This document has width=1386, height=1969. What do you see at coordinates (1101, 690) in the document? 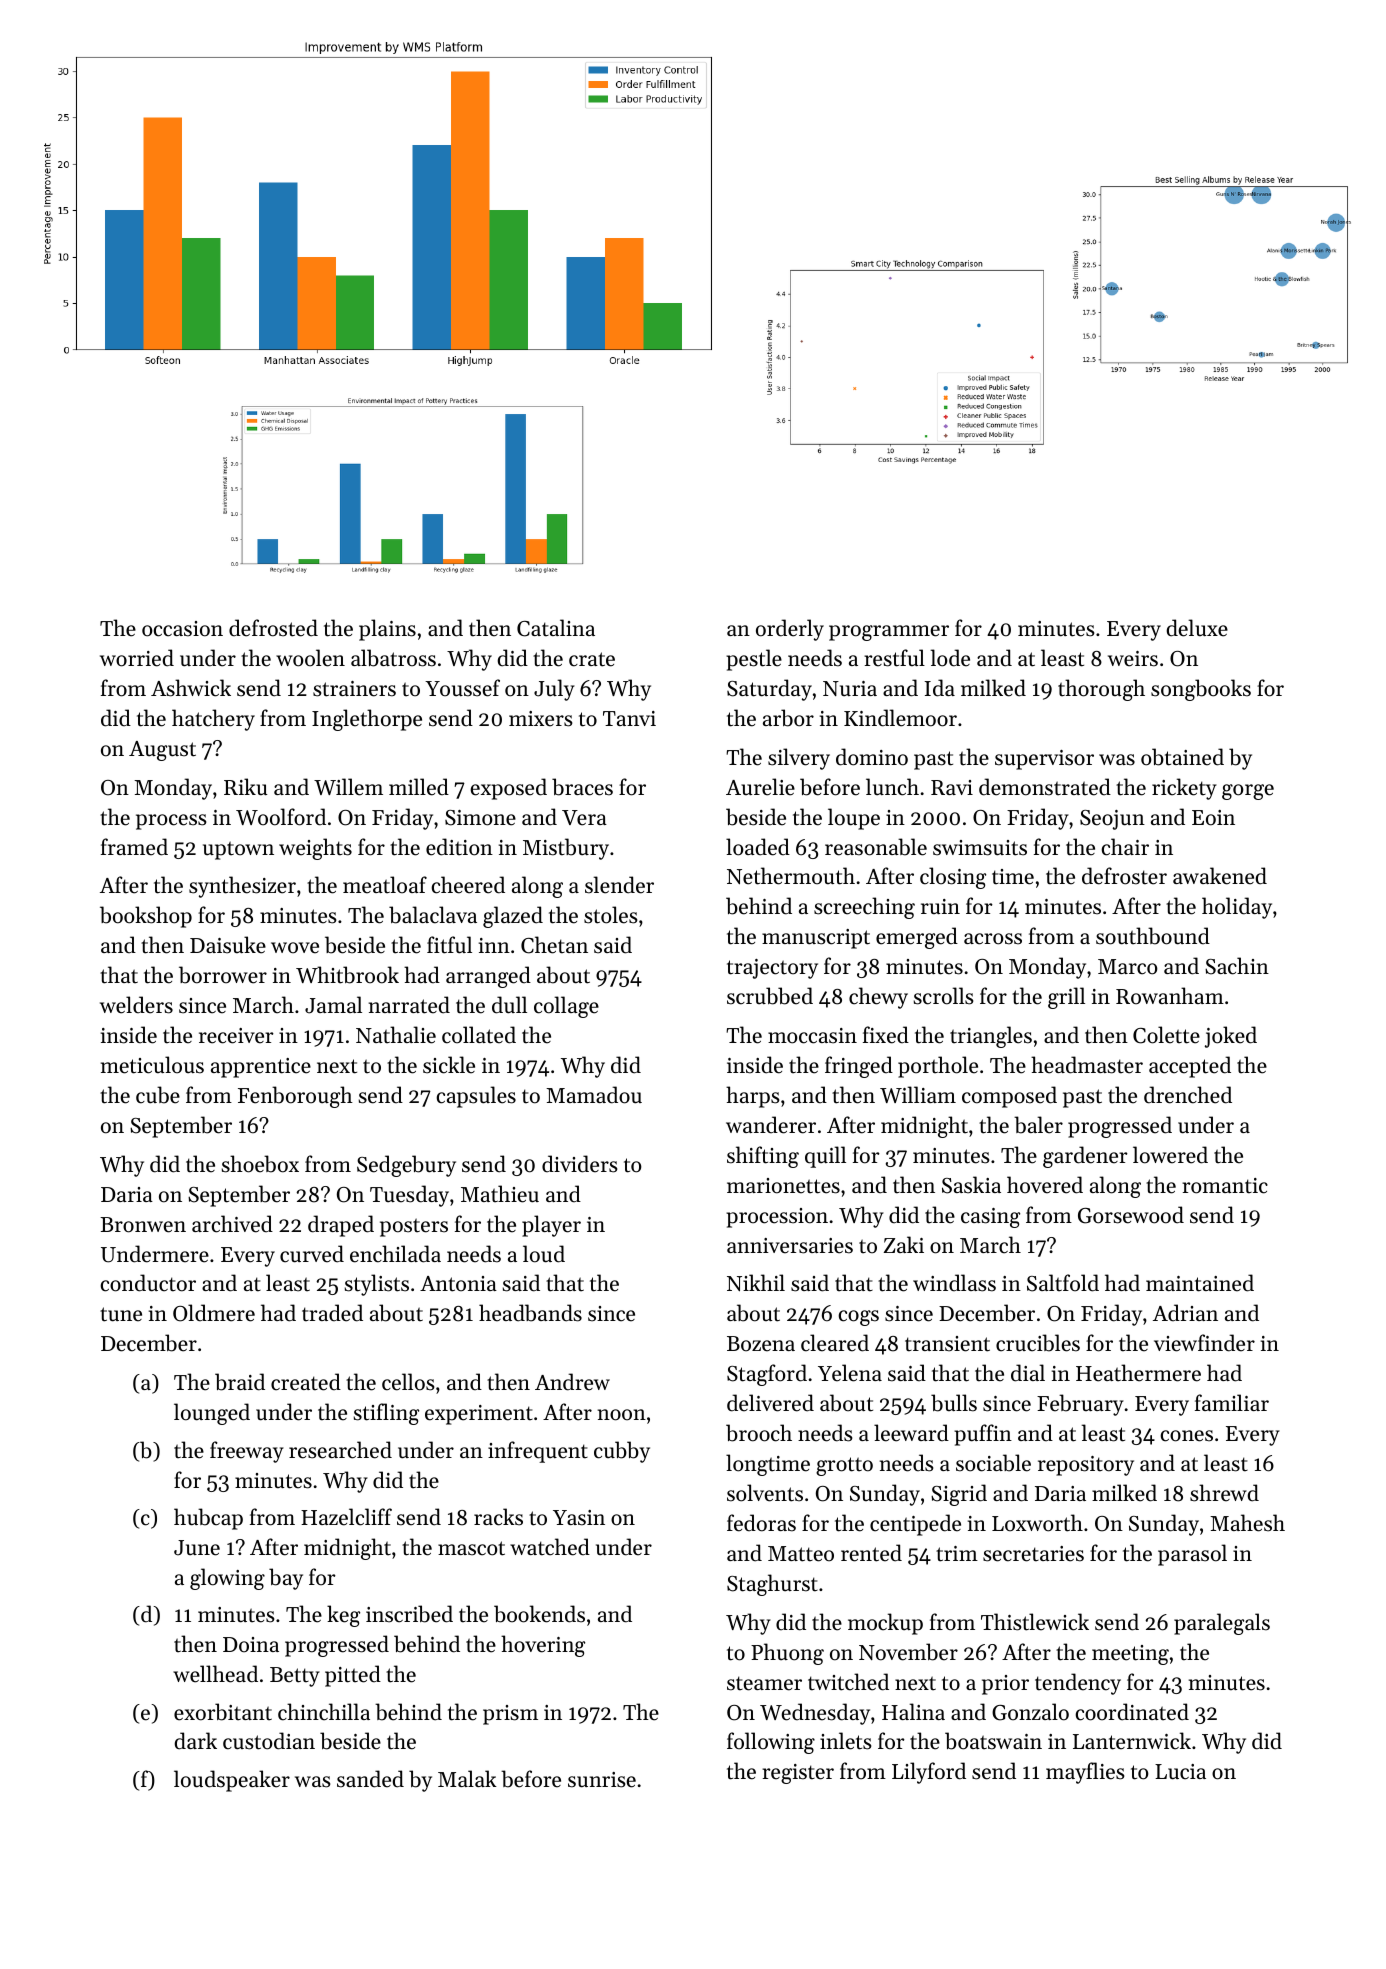
I see `thorough` at bounding box center [1101, 690].
